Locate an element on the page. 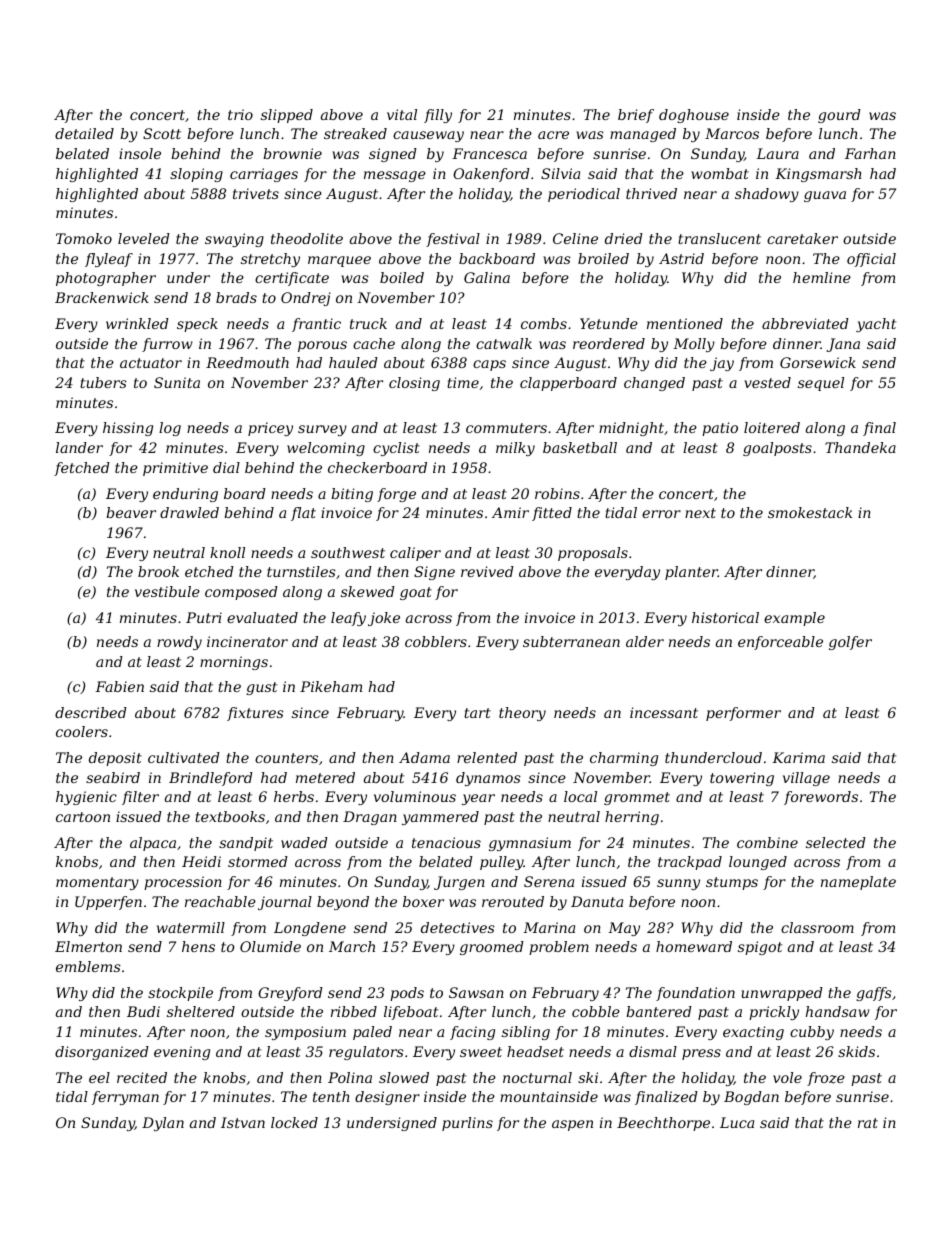  changed is located at coordinates (654, 384).
